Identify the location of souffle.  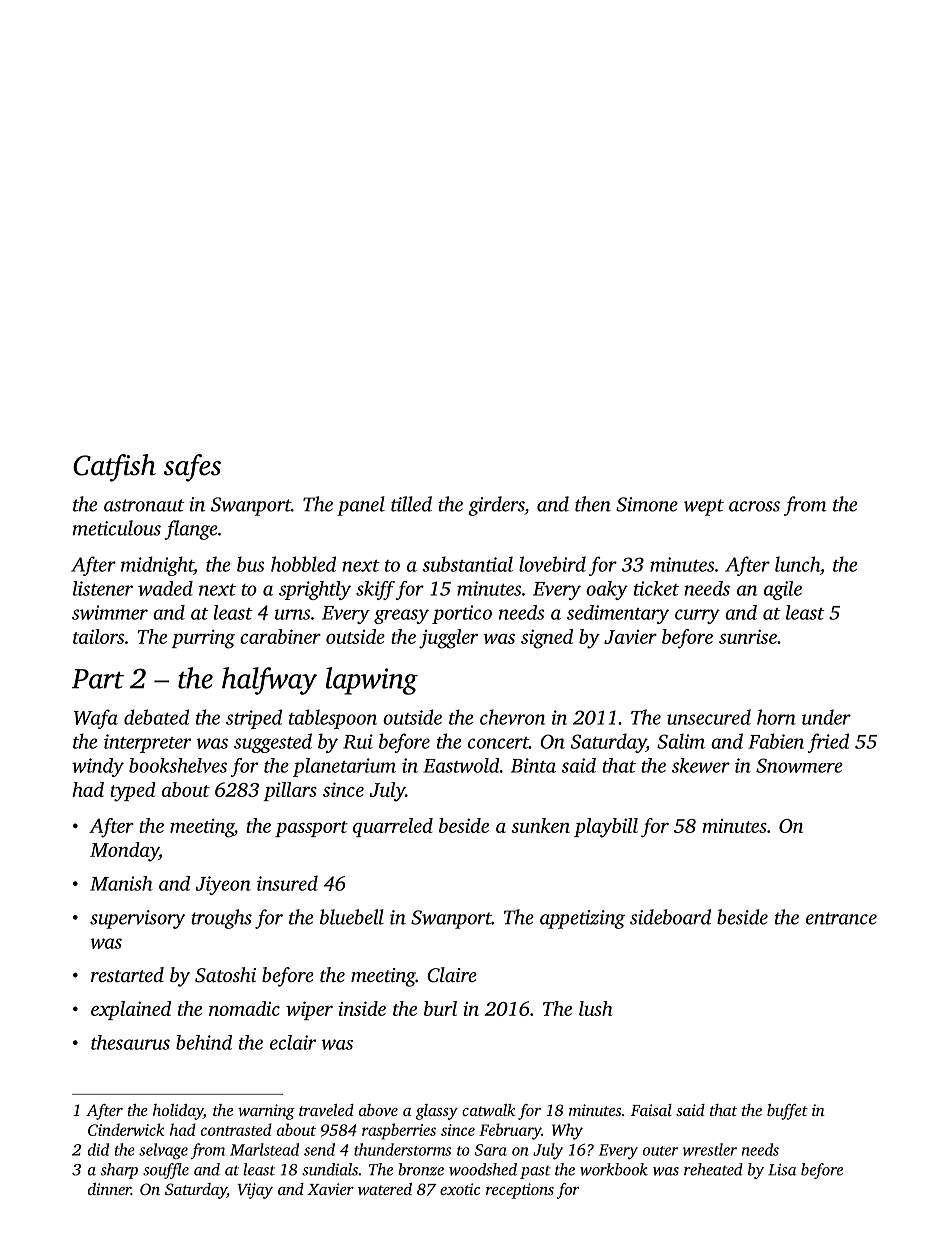
(166, 1171).
